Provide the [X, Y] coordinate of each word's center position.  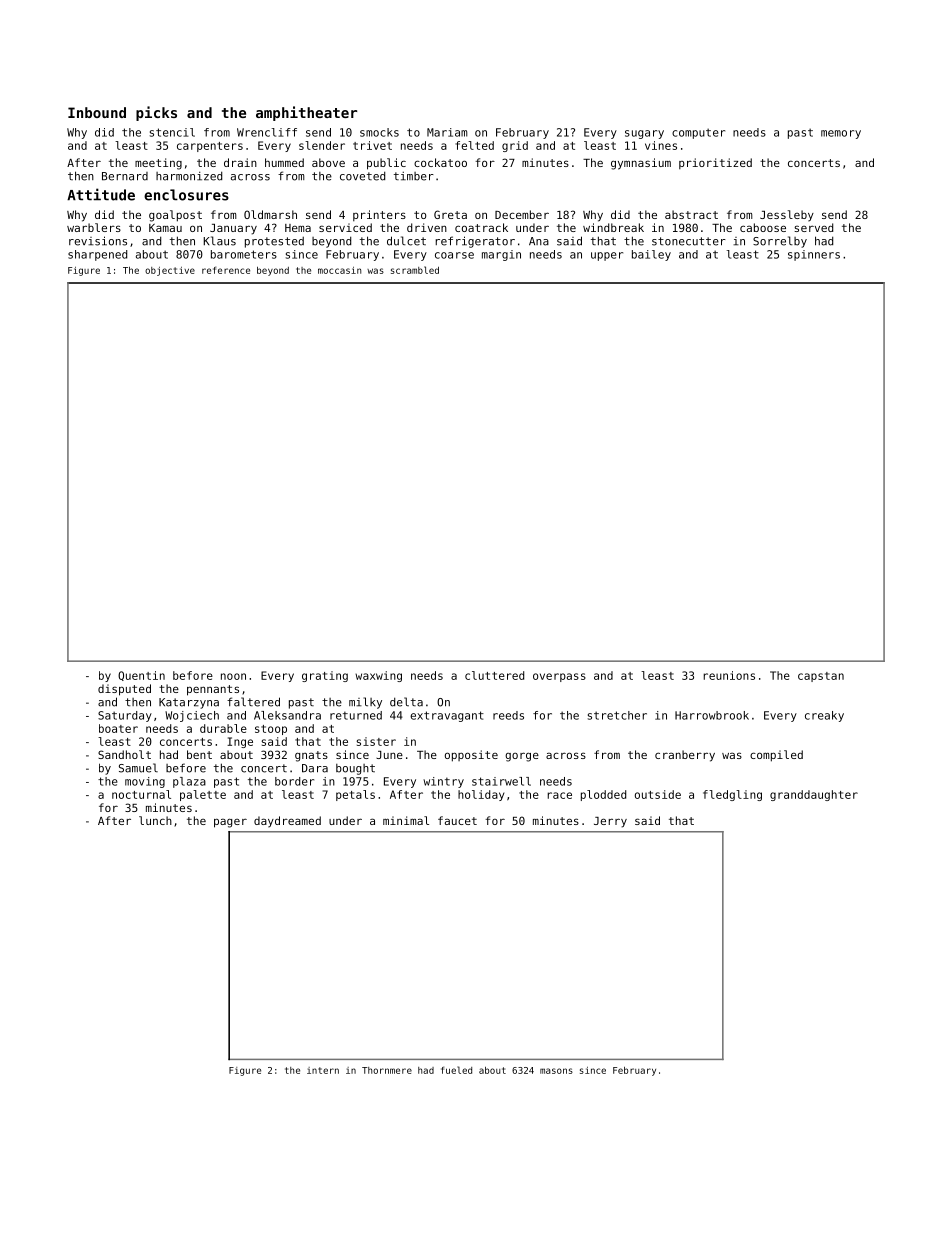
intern [323, 1070]
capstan [821, 677]
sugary [644, 134]
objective [170, 271]
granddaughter [814, 795]
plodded [603, 795]
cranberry [685, 756]
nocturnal [141, 794]
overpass [559, 677]
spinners [814, 255]
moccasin [339, 270]
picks [156, 113]
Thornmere [387, 1070]
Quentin [141, 676]
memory [841, 134]
